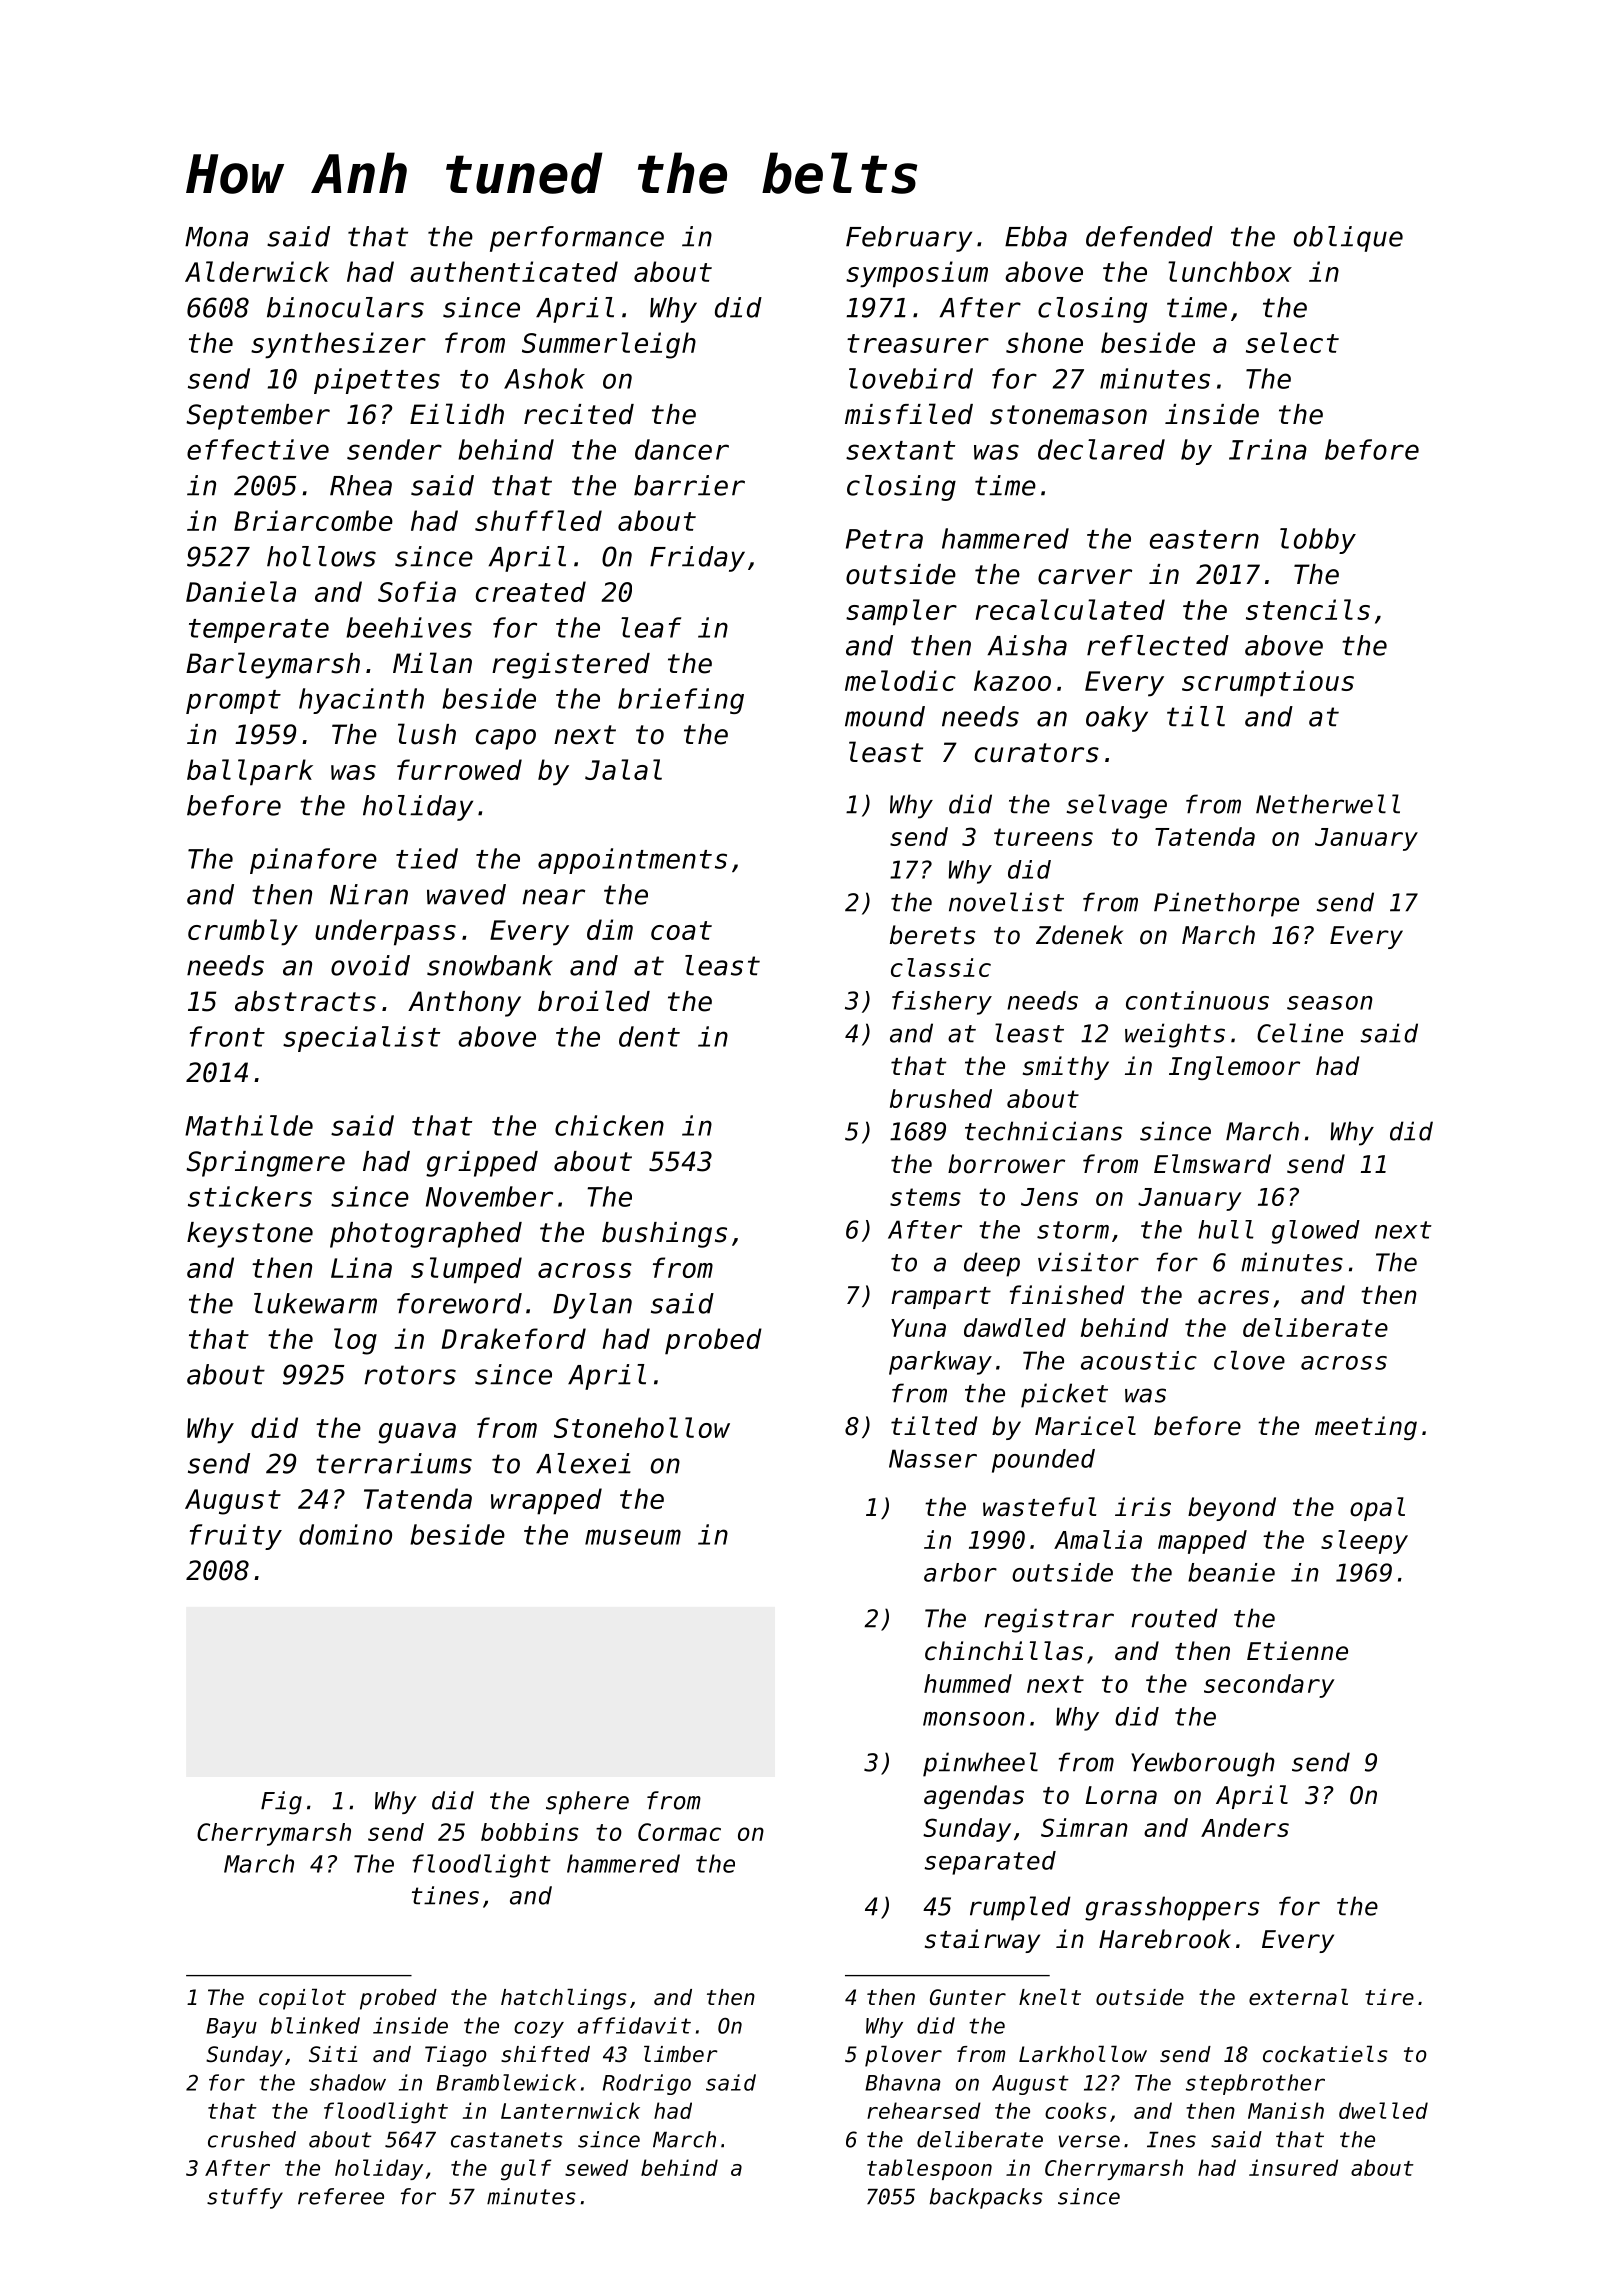 Image resolution: width=1620 pixels, height=2292 pixels. Describe the element at coordinates (986, 2198) in the page. I see `backpacks` at that location.
